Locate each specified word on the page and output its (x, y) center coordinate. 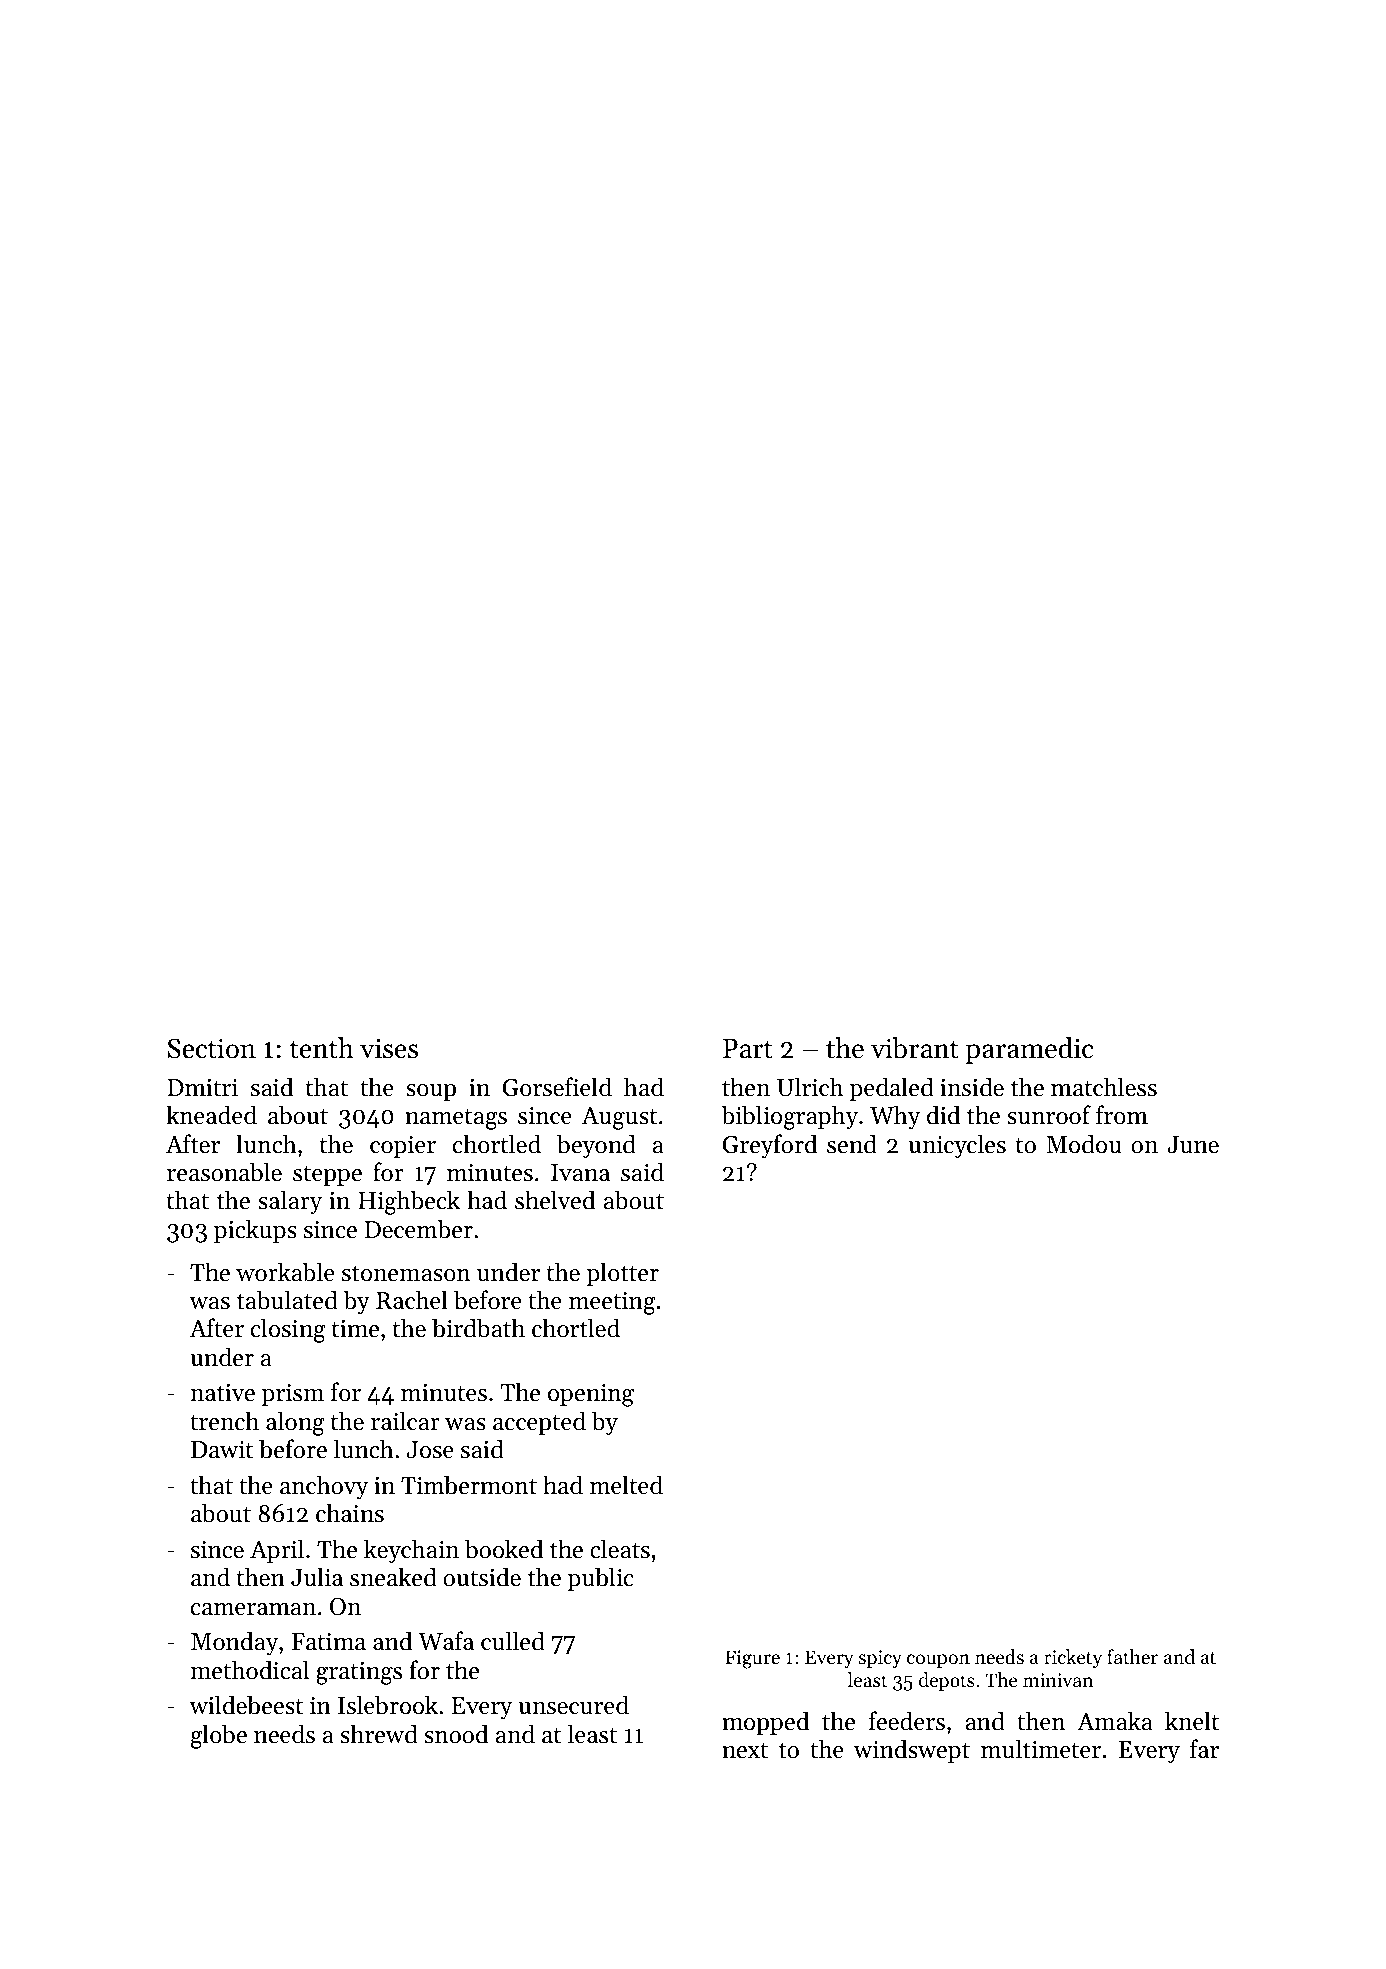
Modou (1083, 1144)
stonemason (406, 1274)
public (601, 1579)
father (1132, 1656)
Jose (430, 1450)
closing (288, 1330)
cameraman (253, 1609)
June (1193, 1145)
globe (219, 1736)
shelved (555, 1200)
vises (389, 1048)
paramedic (1029, 1050)
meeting (612, 1303)
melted (626, 1485)
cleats (620, 1549)
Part (748, 1049)
